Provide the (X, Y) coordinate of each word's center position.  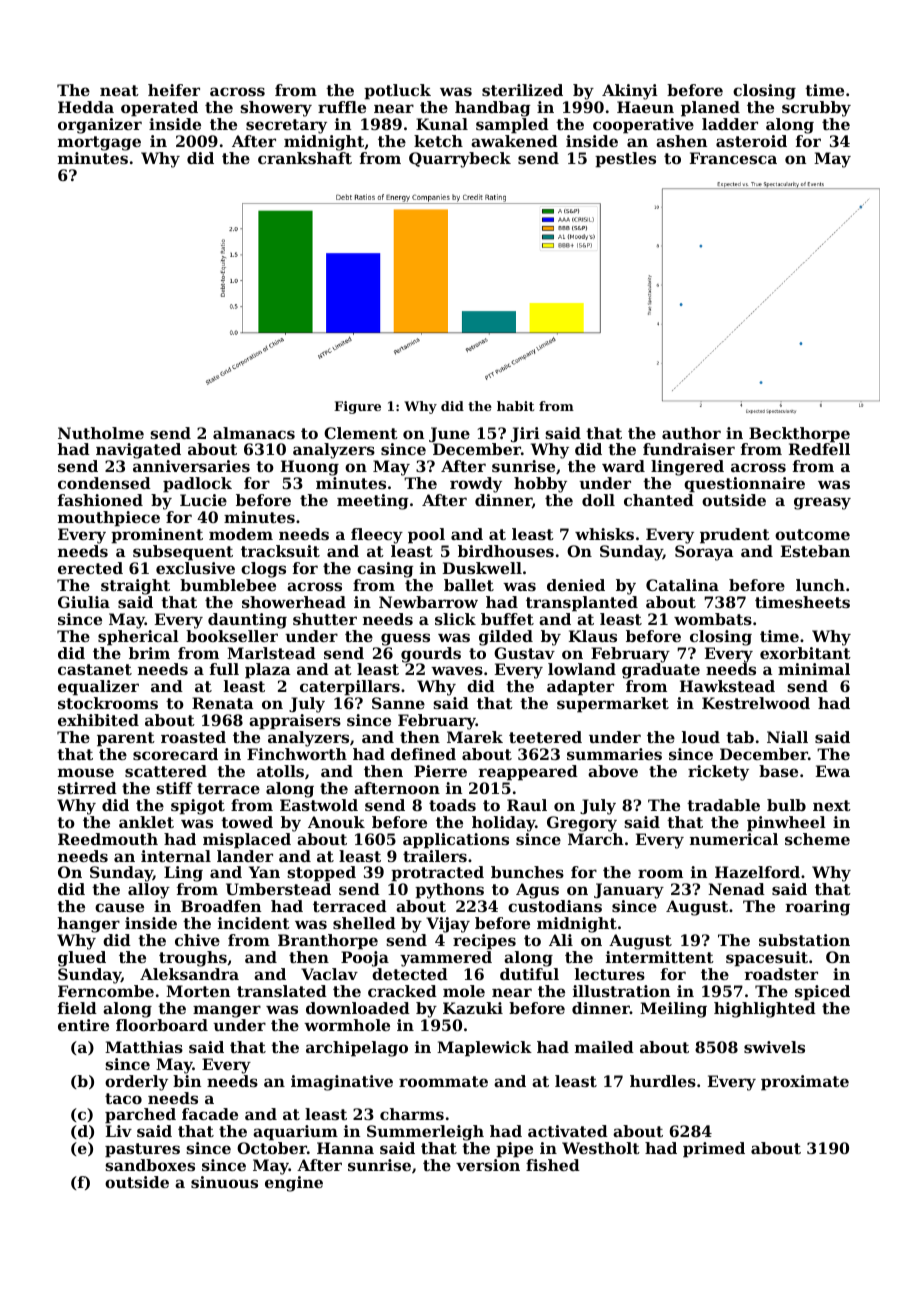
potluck (397, 92)
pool (426, 536)
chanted (659, 500)
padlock (197, 485)
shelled (364, 923)
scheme (817, 839)
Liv (119, 1131)
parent (126, 739)
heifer (174, 90)
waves (457, 670)
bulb (786, 805)
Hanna (345, 1148)
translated (282, 991)
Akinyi (630, 92)
